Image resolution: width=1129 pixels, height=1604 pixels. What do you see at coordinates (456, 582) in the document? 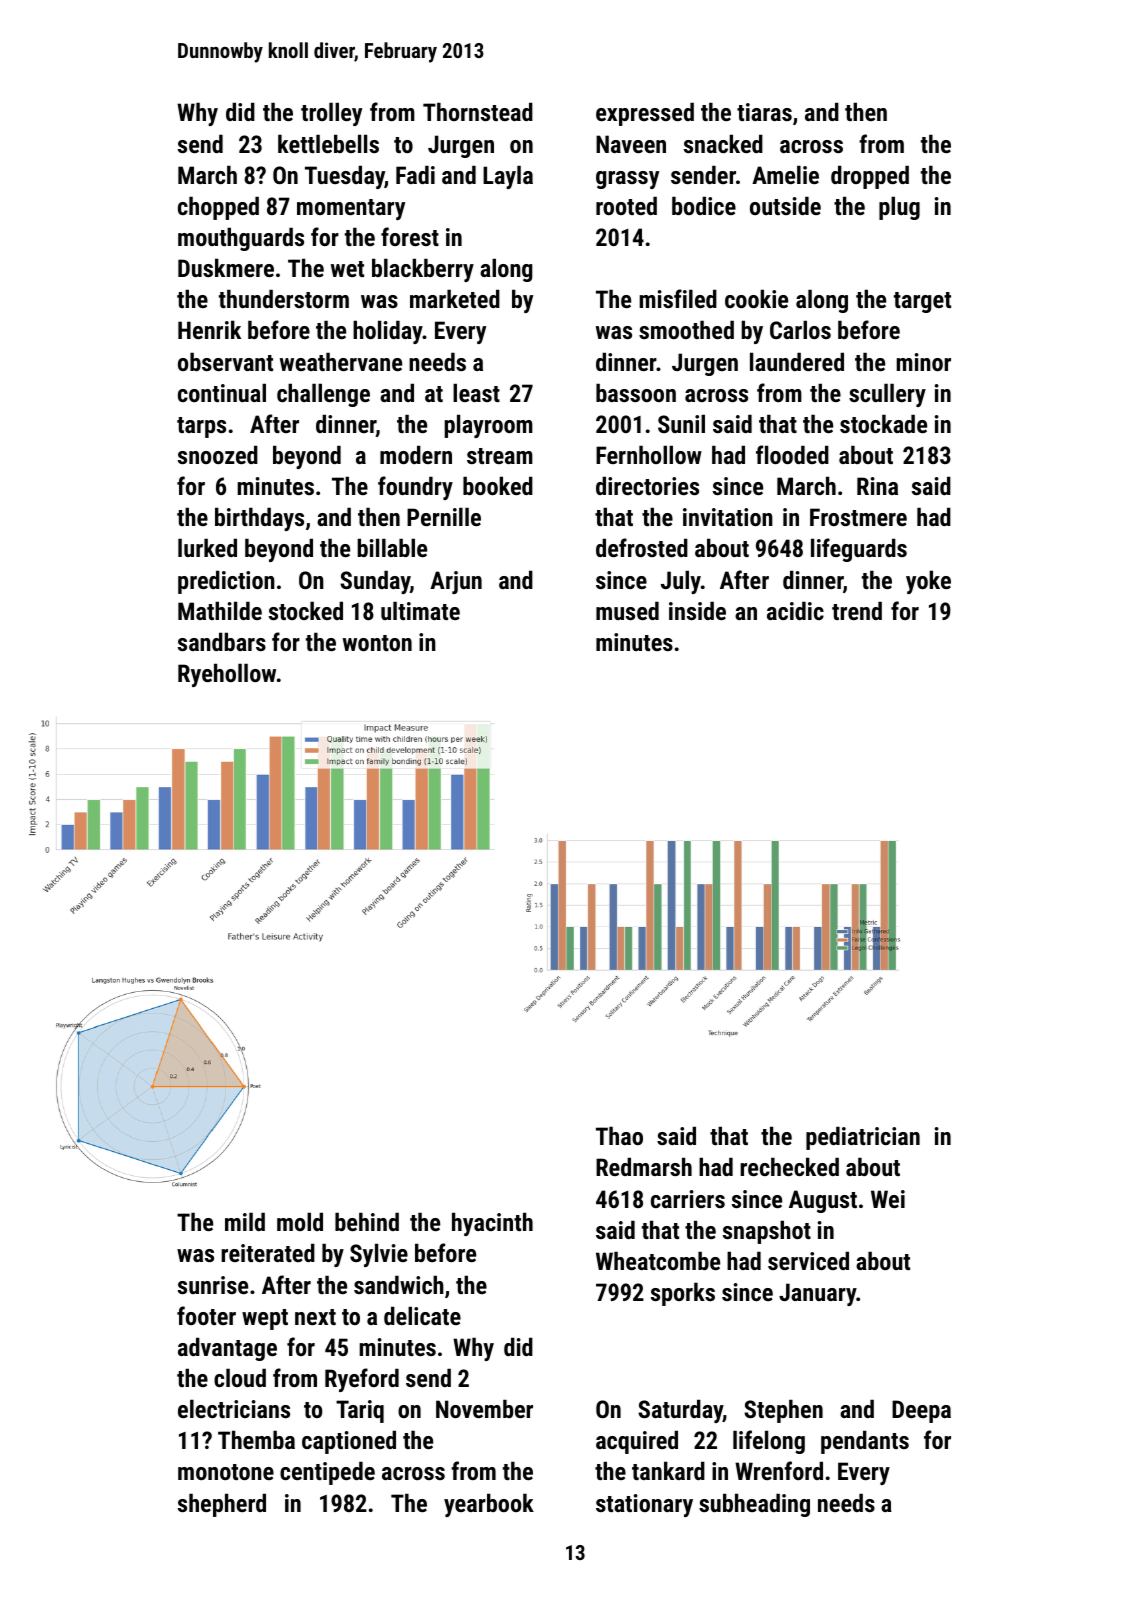
I see `Arjun` at bounding box center [456, 582].
